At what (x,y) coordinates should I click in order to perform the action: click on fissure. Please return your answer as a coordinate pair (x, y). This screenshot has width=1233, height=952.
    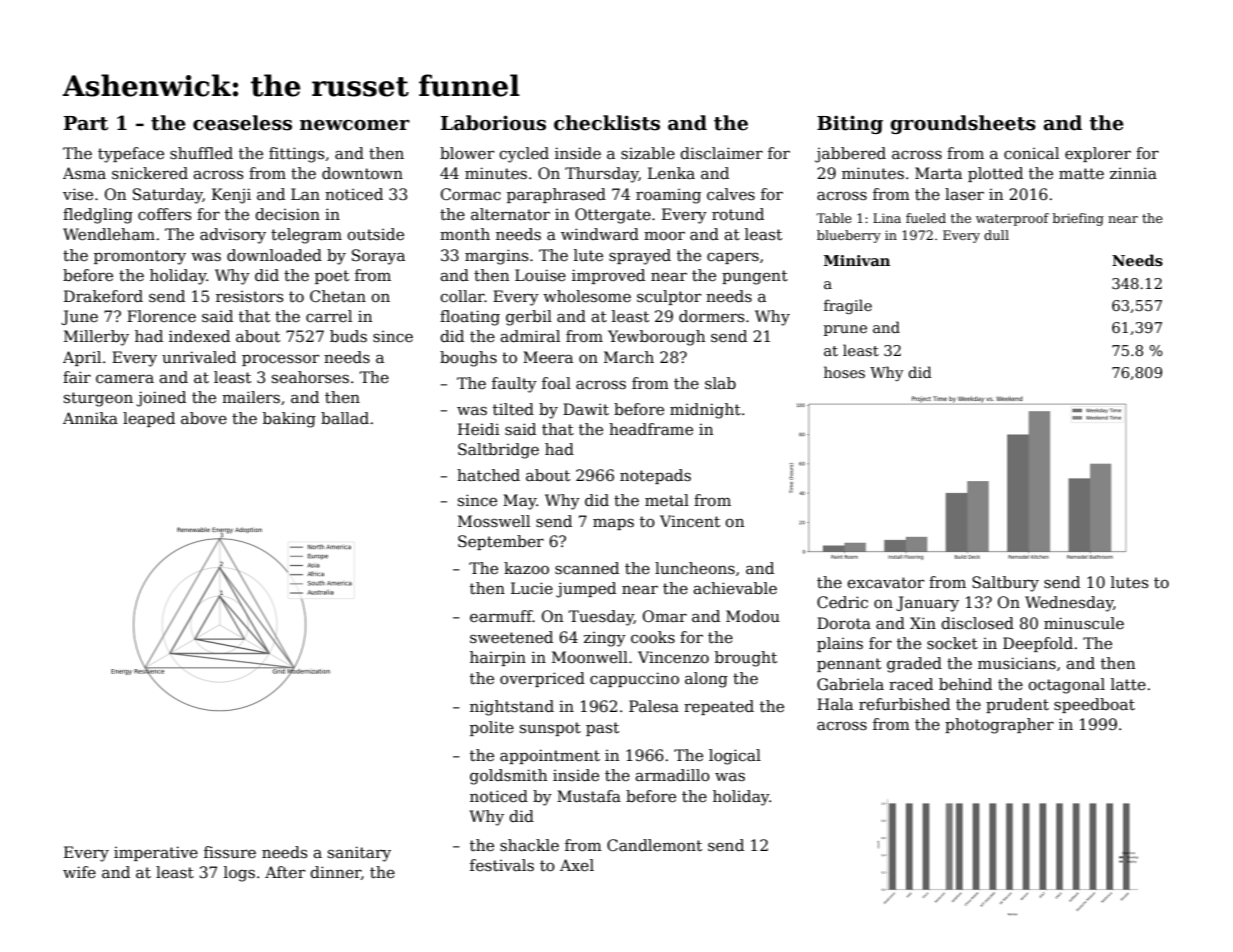
    Looking at the image, I should click on (230, 852).
